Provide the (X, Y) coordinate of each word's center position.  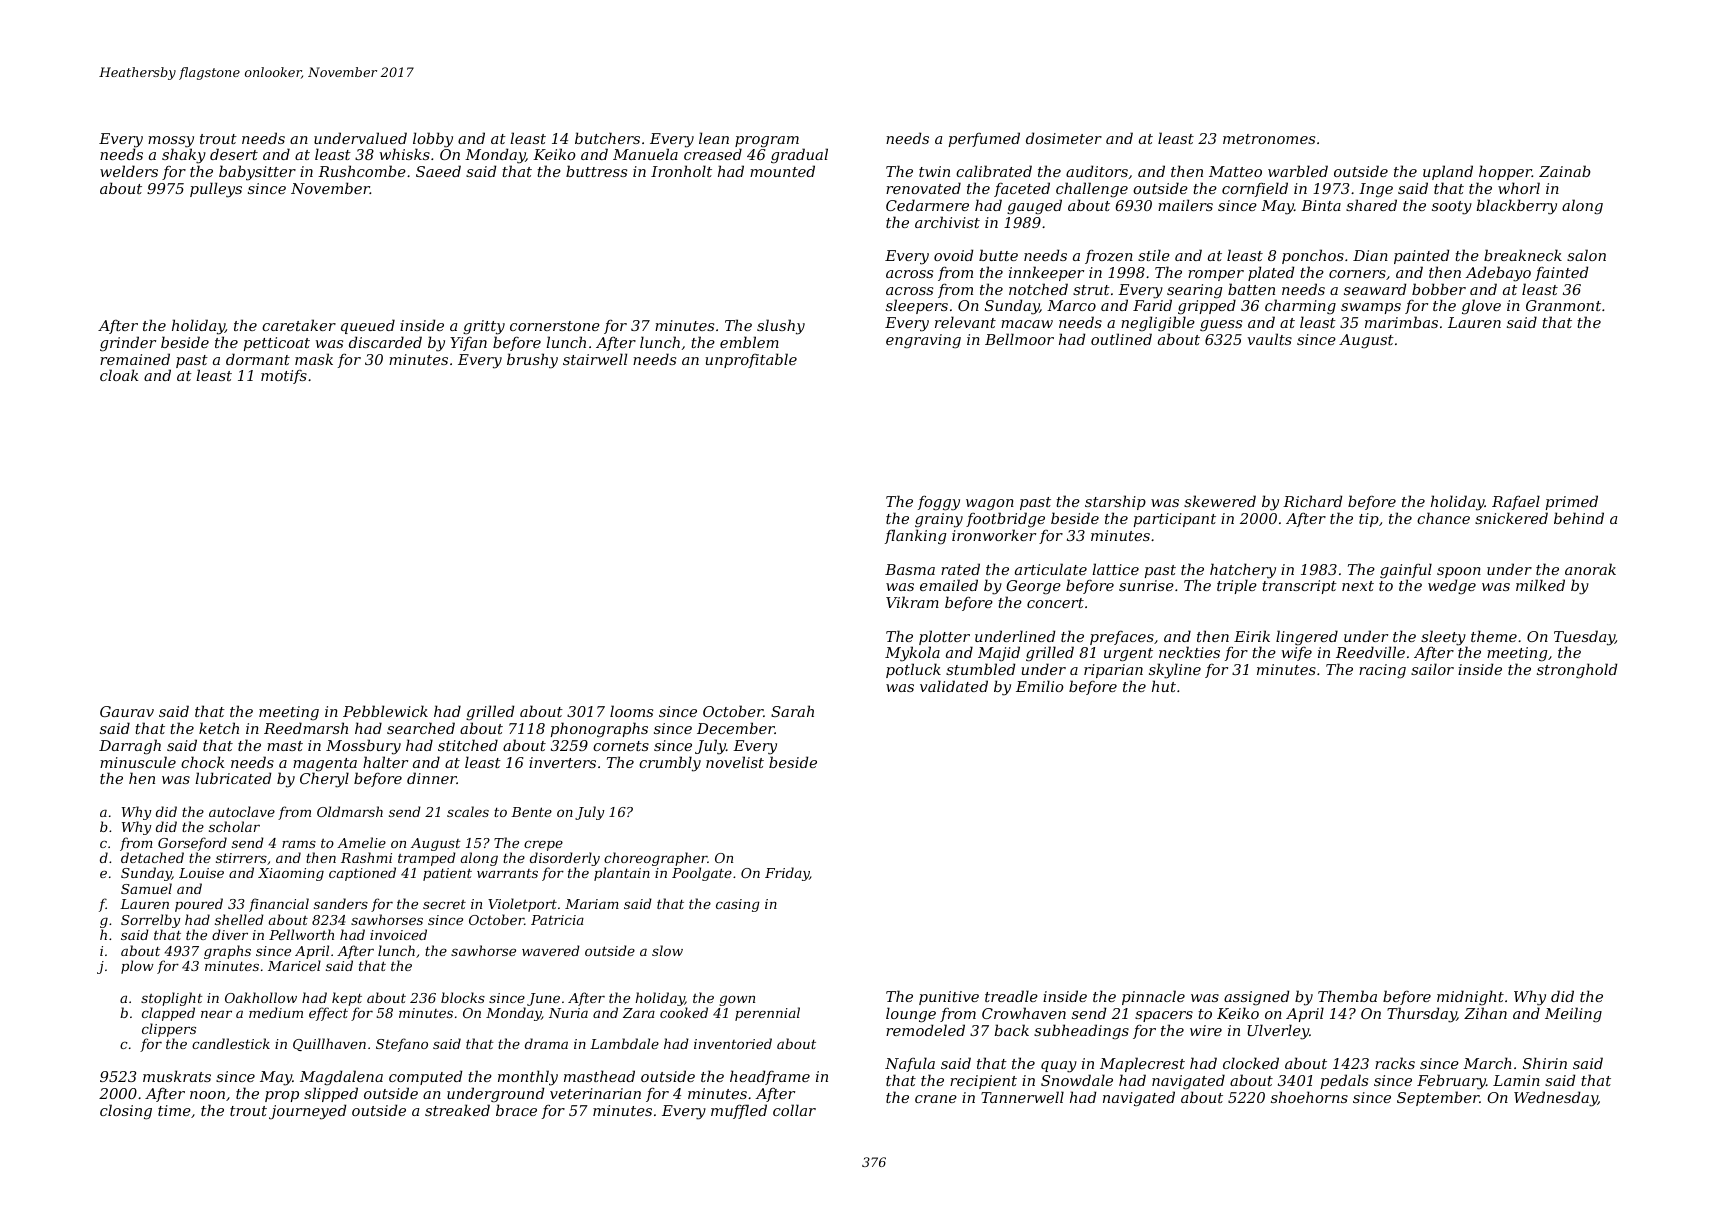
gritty (484, 327)
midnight (1470, 998)
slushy (781, 327)
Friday (787, 874)
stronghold (1577, 671)
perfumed (984, 139)
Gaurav (127, 711)
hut (1164, 686)
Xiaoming (291, 874)
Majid (999, 653)
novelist (735, 762)
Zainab (1564, 171)
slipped (331, 1094)
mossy (171, 142)
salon (1586, 255)
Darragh (130, 747)
